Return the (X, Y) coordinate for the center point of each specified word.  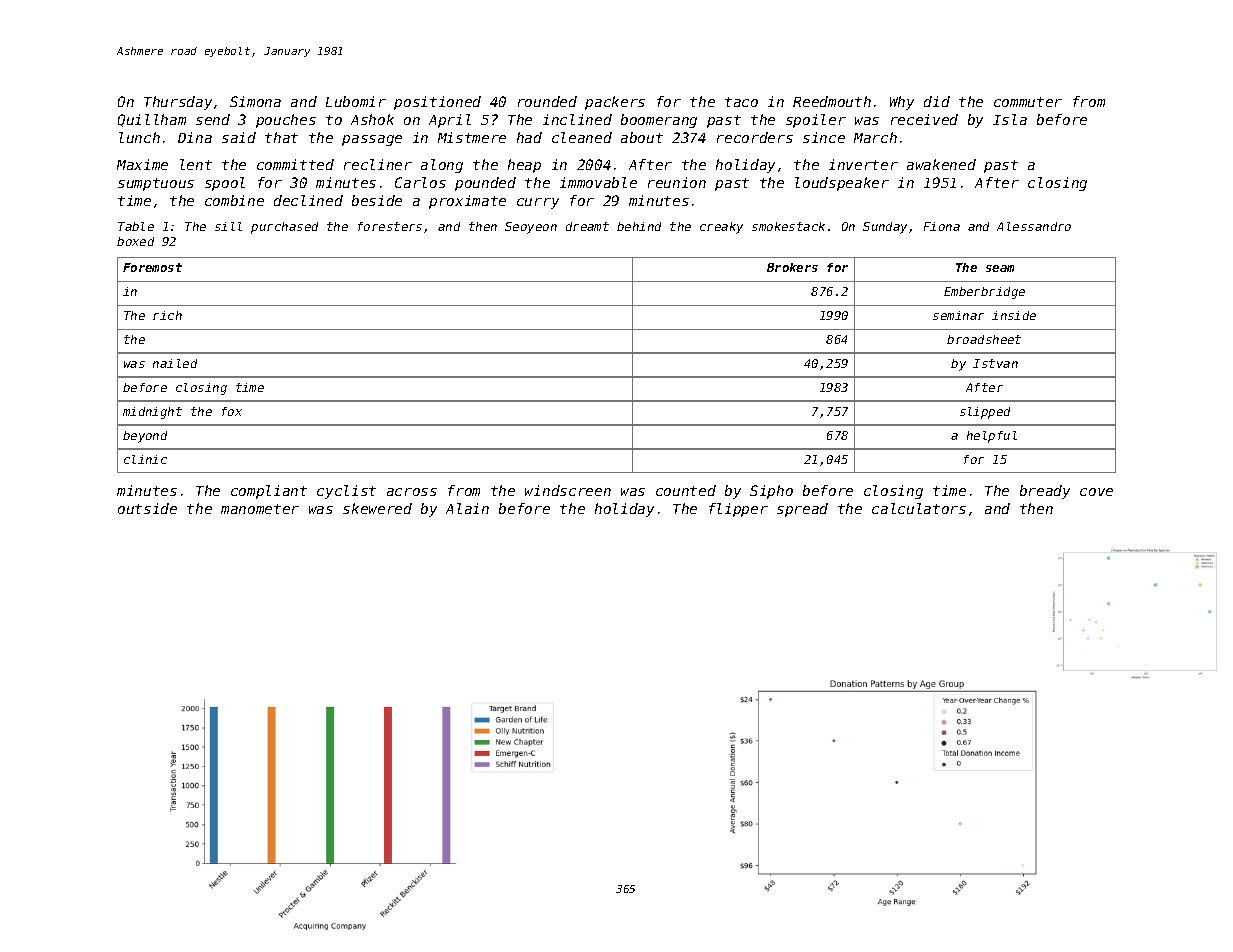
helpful (992, 437)
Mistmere (472, 137)
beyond (145, 437)
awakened (941, 164)
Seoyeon (531, 228)
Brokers (792, 267)
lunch (139, 137)
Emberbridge (984, 293)
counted (686, 490)
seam (1000, 268)
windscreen (568, 490)
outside (147, 508)
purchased (284, 228)
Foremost (152, 267)
